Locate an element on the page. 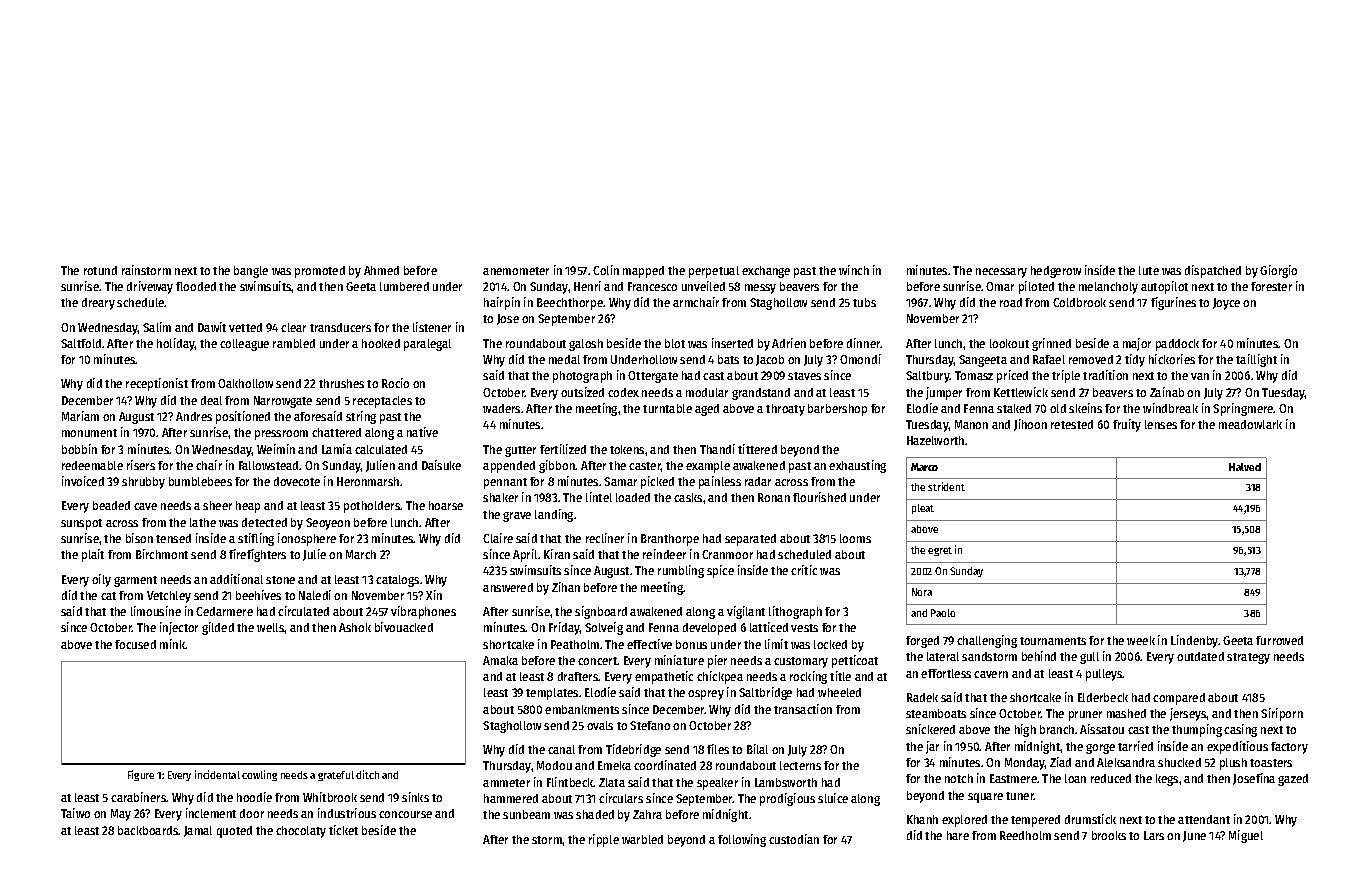  Ashok is located at coordinates (355, 627).
